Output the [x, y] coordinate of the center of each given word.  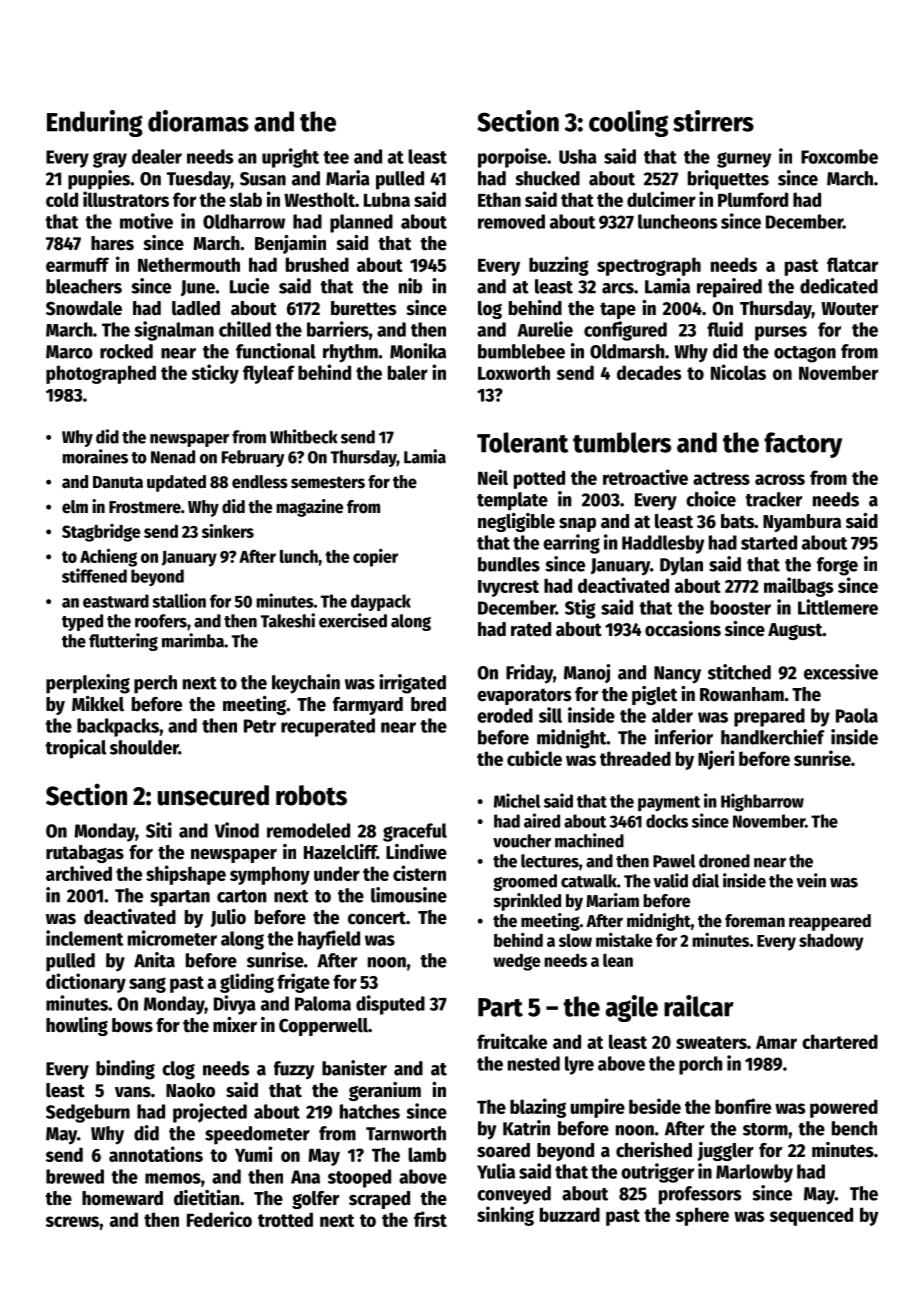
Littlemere [838, 607]
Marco [69, 352]
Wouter [849, 309]
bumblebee [521, 351]
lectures [550, 861]
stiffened [94, 575]
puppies [99, 180]
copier [375, 558]
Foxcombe [839, 156]
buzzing [559, 266]
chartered [840, 1041]
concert [377, 918]
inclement [84, 938]
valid [670, 880]
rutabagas [85, 854]
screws [72, 1221]
